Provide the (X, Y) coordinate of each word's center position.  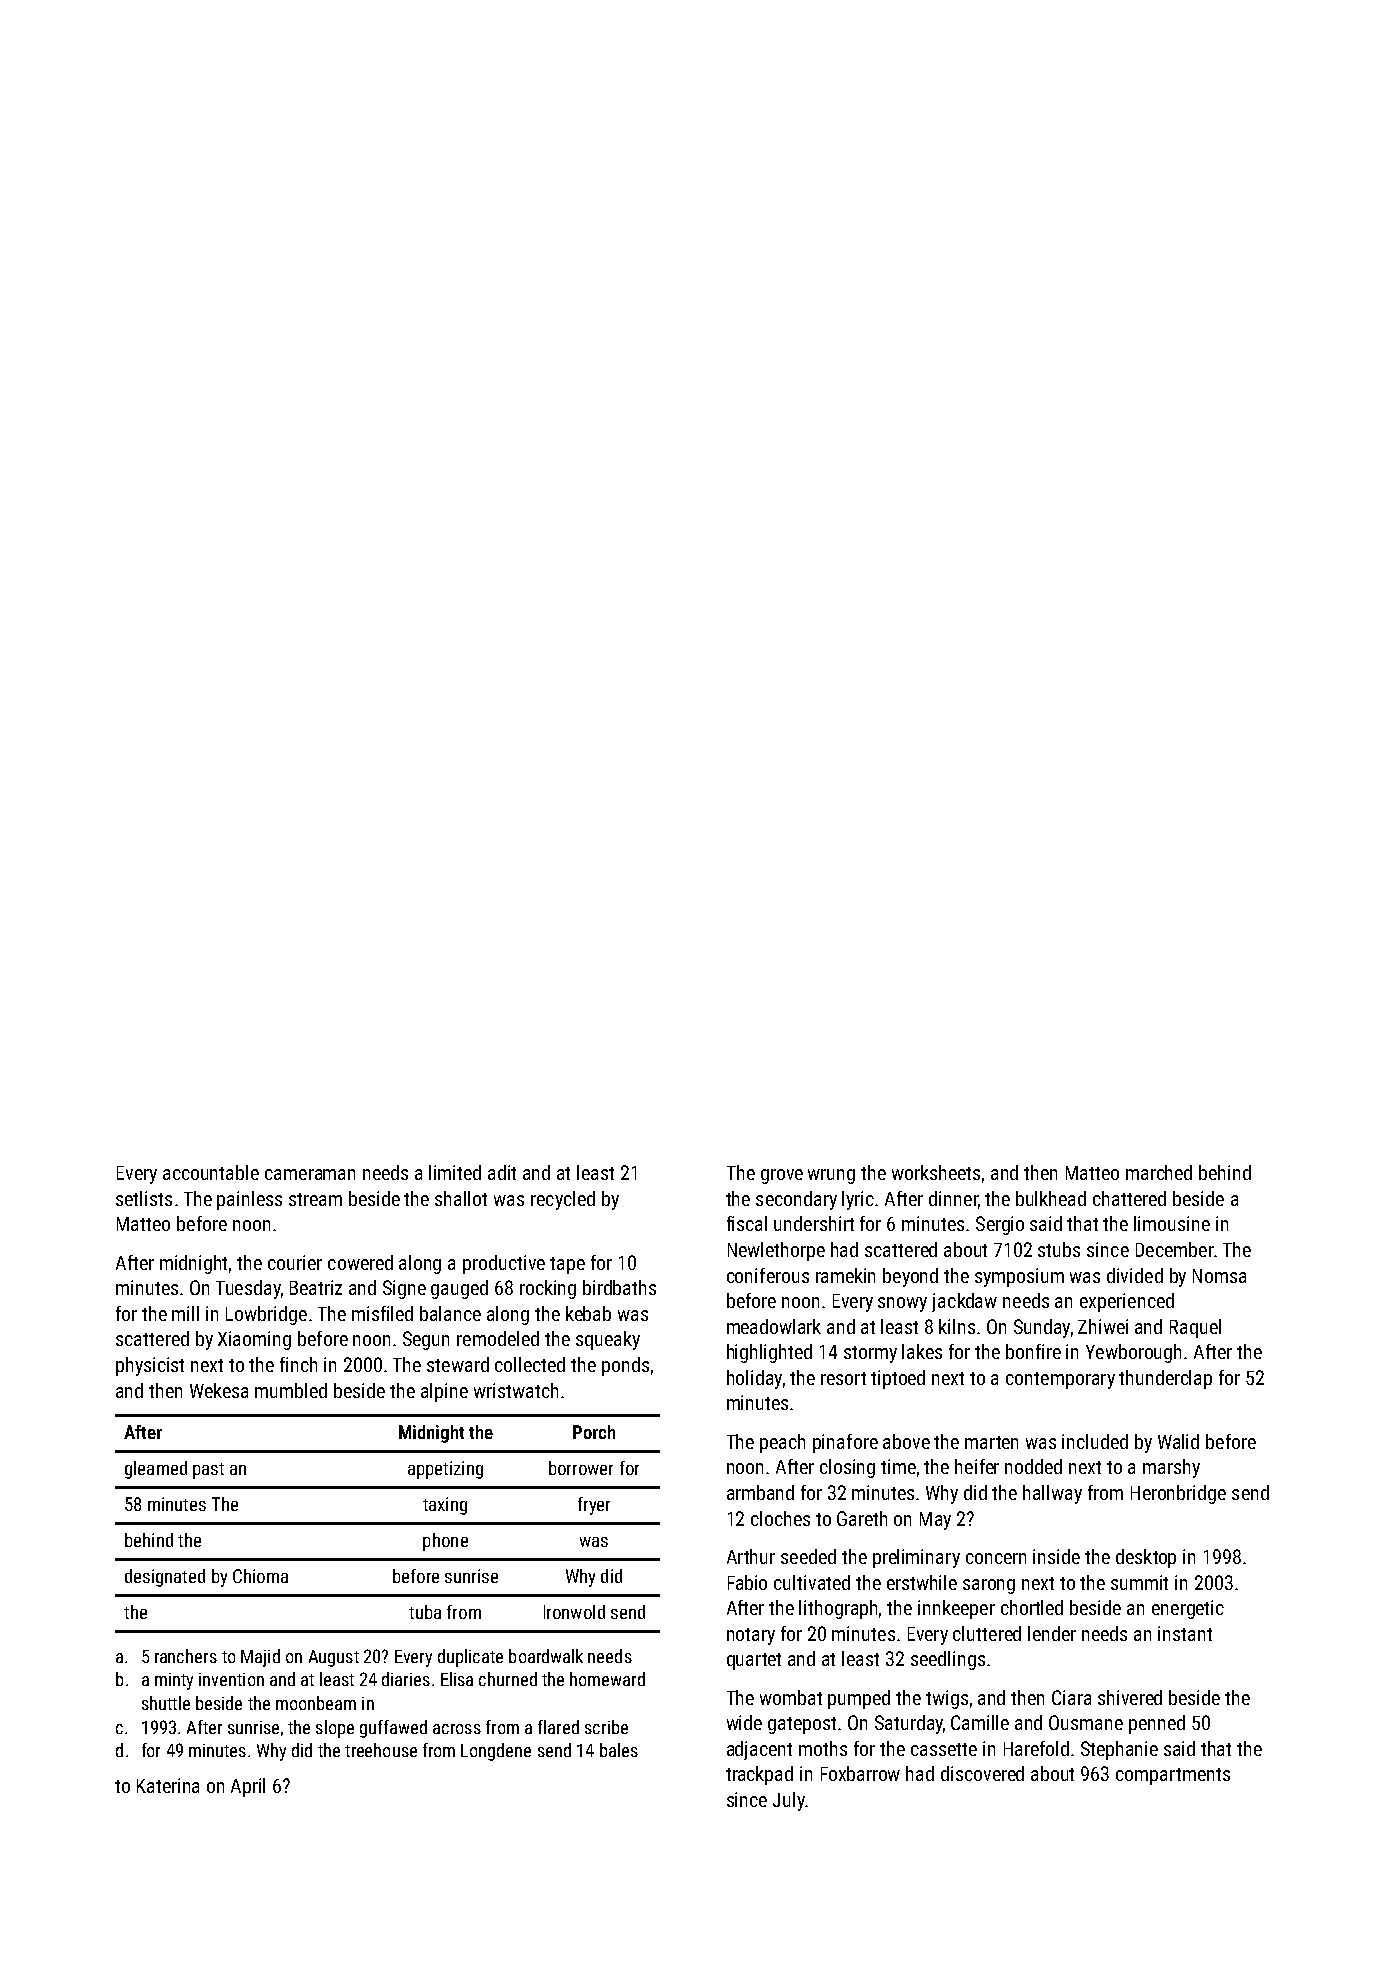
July (789, 1801)
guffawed (393, 1729)
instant (1185, 1633)
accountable (211, 1172)
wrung (831, 1176)
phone (445, 1542)
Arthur (751, 1556)
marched (1159, 1172)
